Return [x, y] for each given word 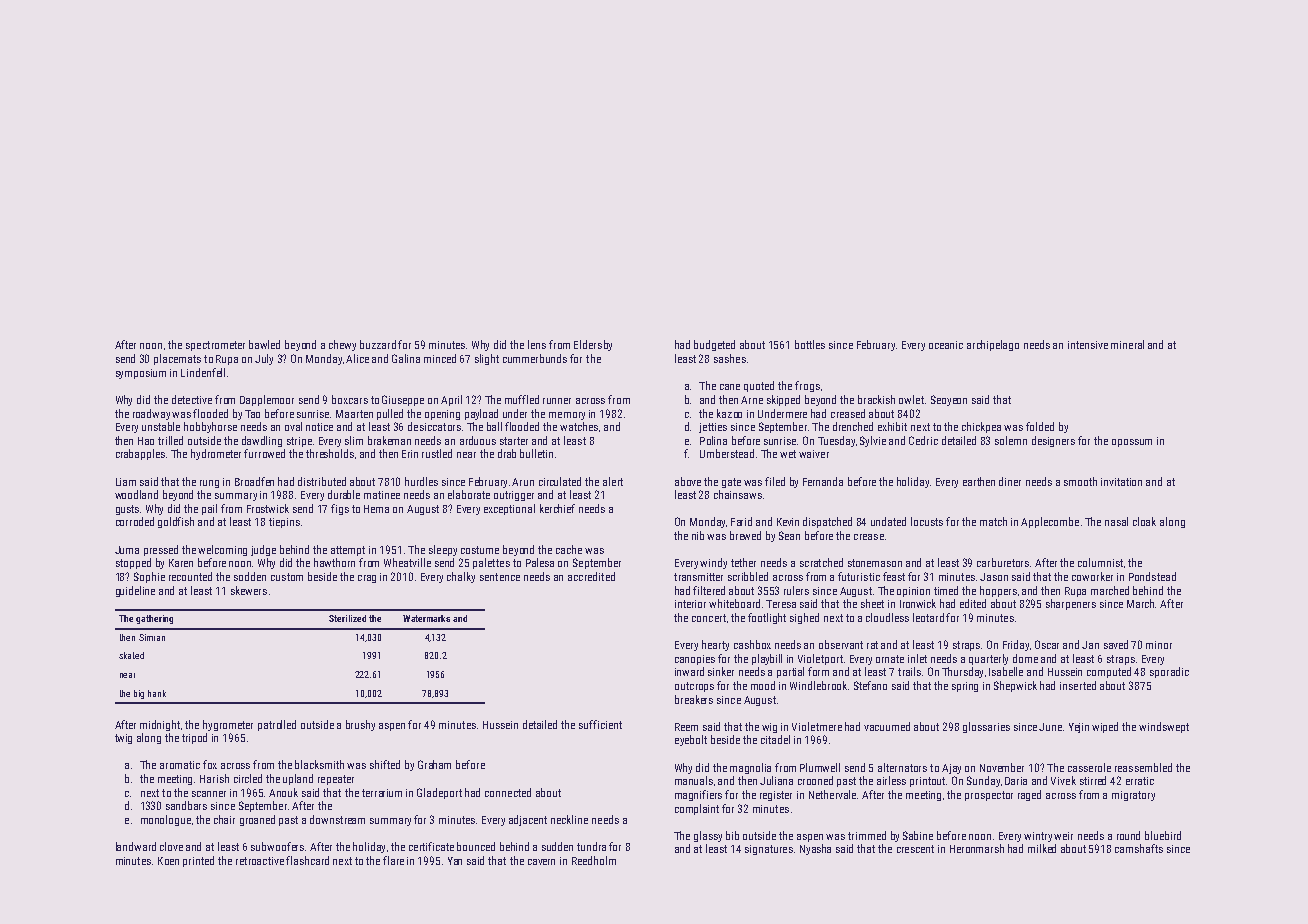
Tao [252, 414]
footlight [767, 618]
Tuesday [836, 441]
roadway [151, 414]
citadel [775, 739]
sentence [500, 577]
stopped [133, 563]
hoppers [998, 591]
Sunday [983, 781]
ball [494, 426]
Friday [1016, 645]
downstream [337, 819]
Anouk [283, 792]
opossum [1132, 443]
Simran [152, 637]
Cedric [923, 440]
